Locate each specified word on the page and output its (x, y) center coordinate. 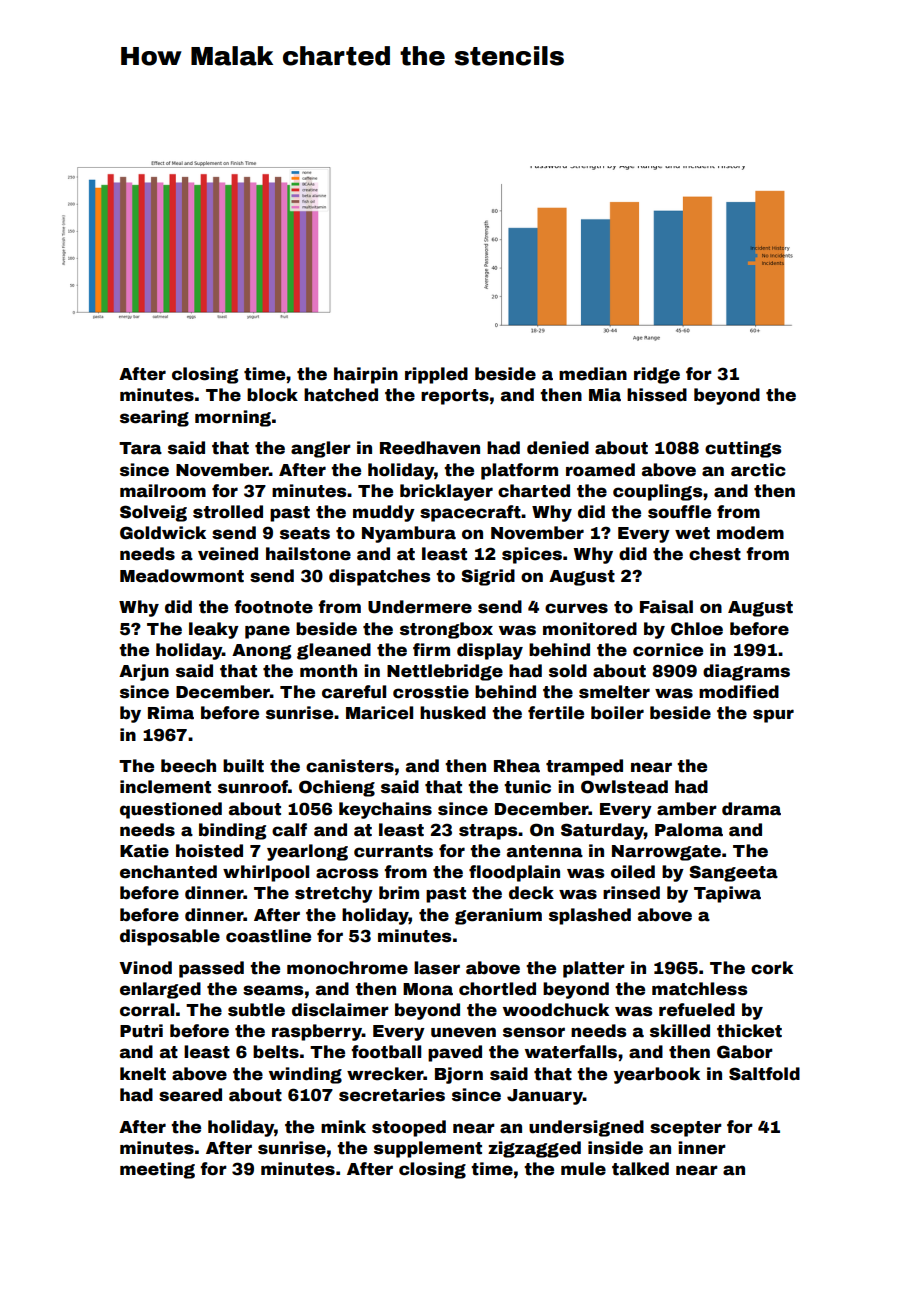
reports (455, 397)
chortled (497, 989)
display (490, 651)
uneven (463, 1032)
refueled (697, 1010)
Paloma (689, 830)
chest (715, 554)
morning (233, 418)
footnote (273, 607)
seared (190, 1095)
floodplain (514, 873)
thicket (749, 1031)
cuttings (743, 449)
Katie (144, 851)
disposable (170, 937)
